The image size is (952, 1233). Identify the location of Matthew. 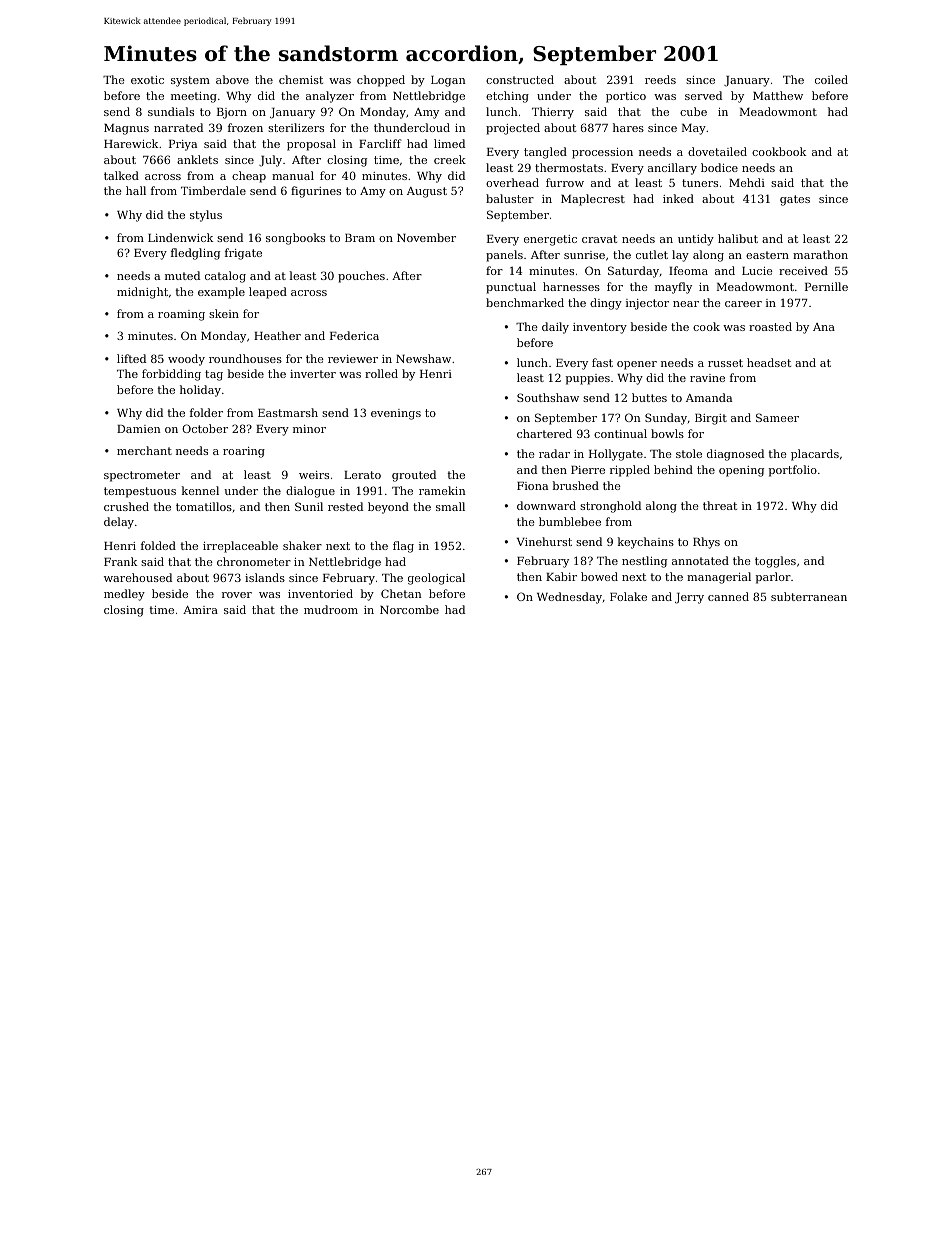
(778, 95).
